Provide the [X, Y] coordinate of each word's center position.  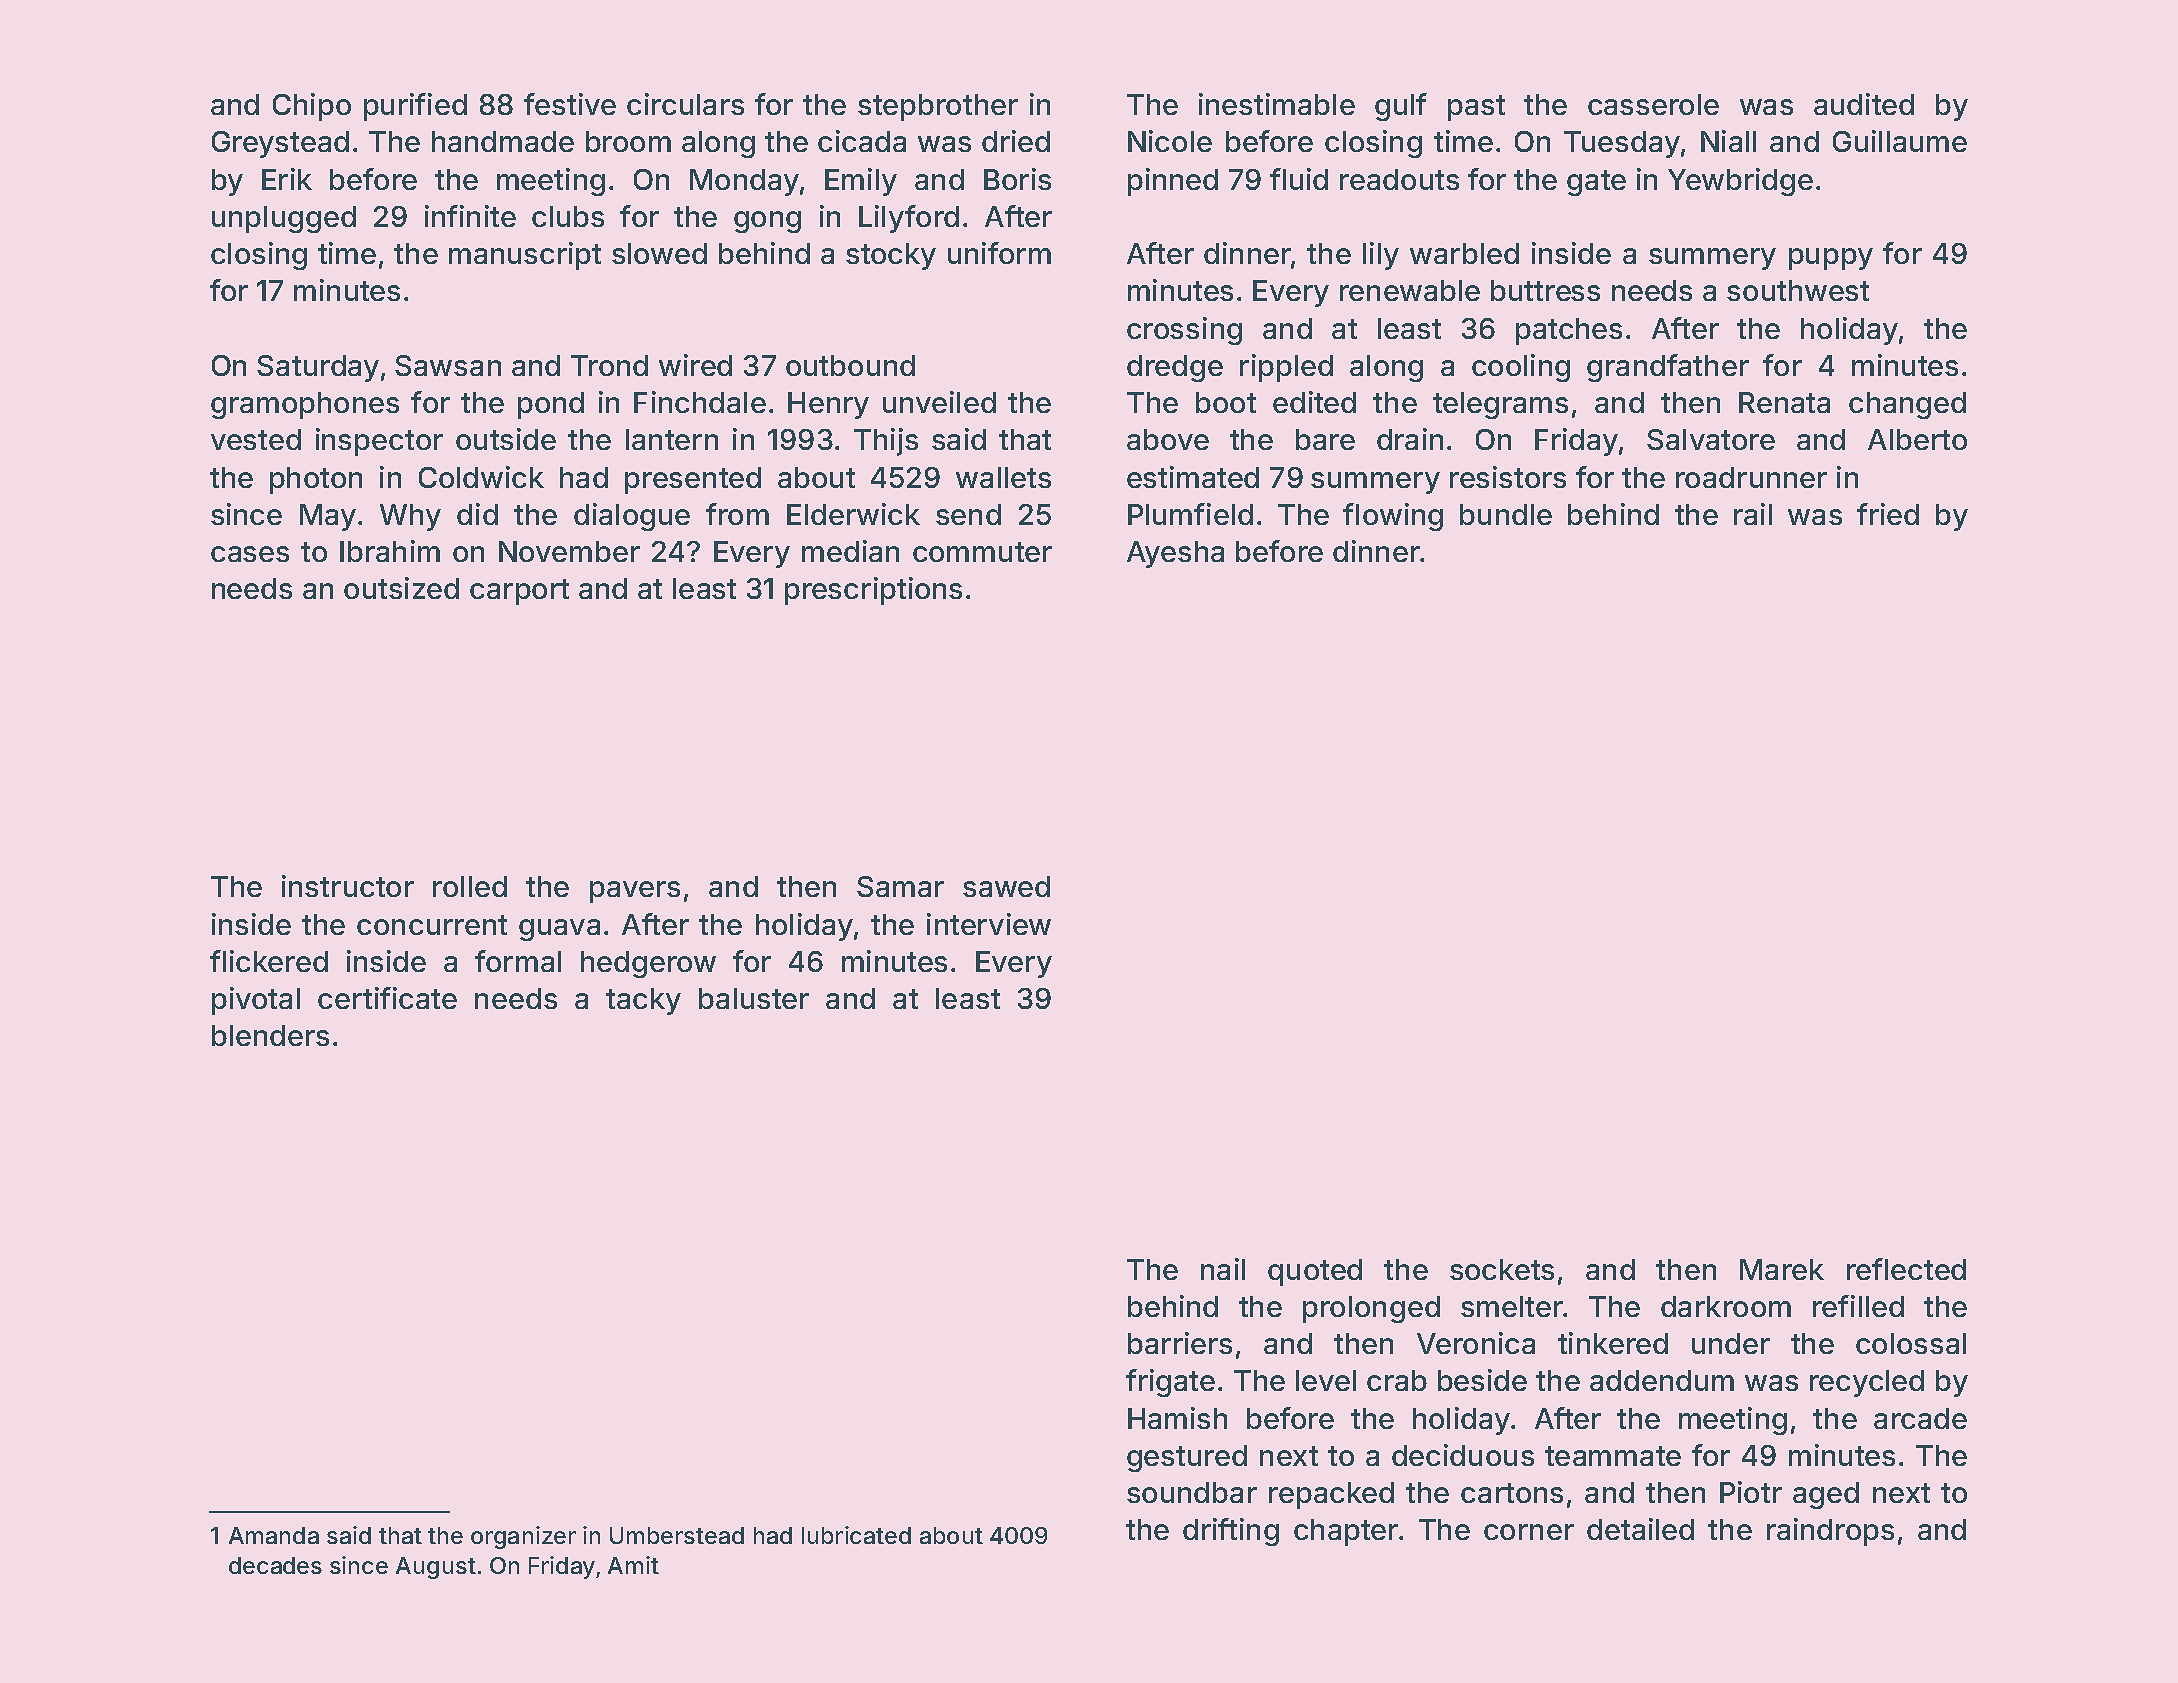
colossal [1911, 1343]
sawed [1006, 886]
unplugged [284, 219]
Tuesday [1622, 144]
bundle [1506, 514]
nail [1223, 1269]
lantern [672, 439]
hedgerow [648, 964]
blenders [270, 1035]
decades [275, 1565]
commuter [982, 552]
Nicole [1170, 141]
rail [1753, 514]
